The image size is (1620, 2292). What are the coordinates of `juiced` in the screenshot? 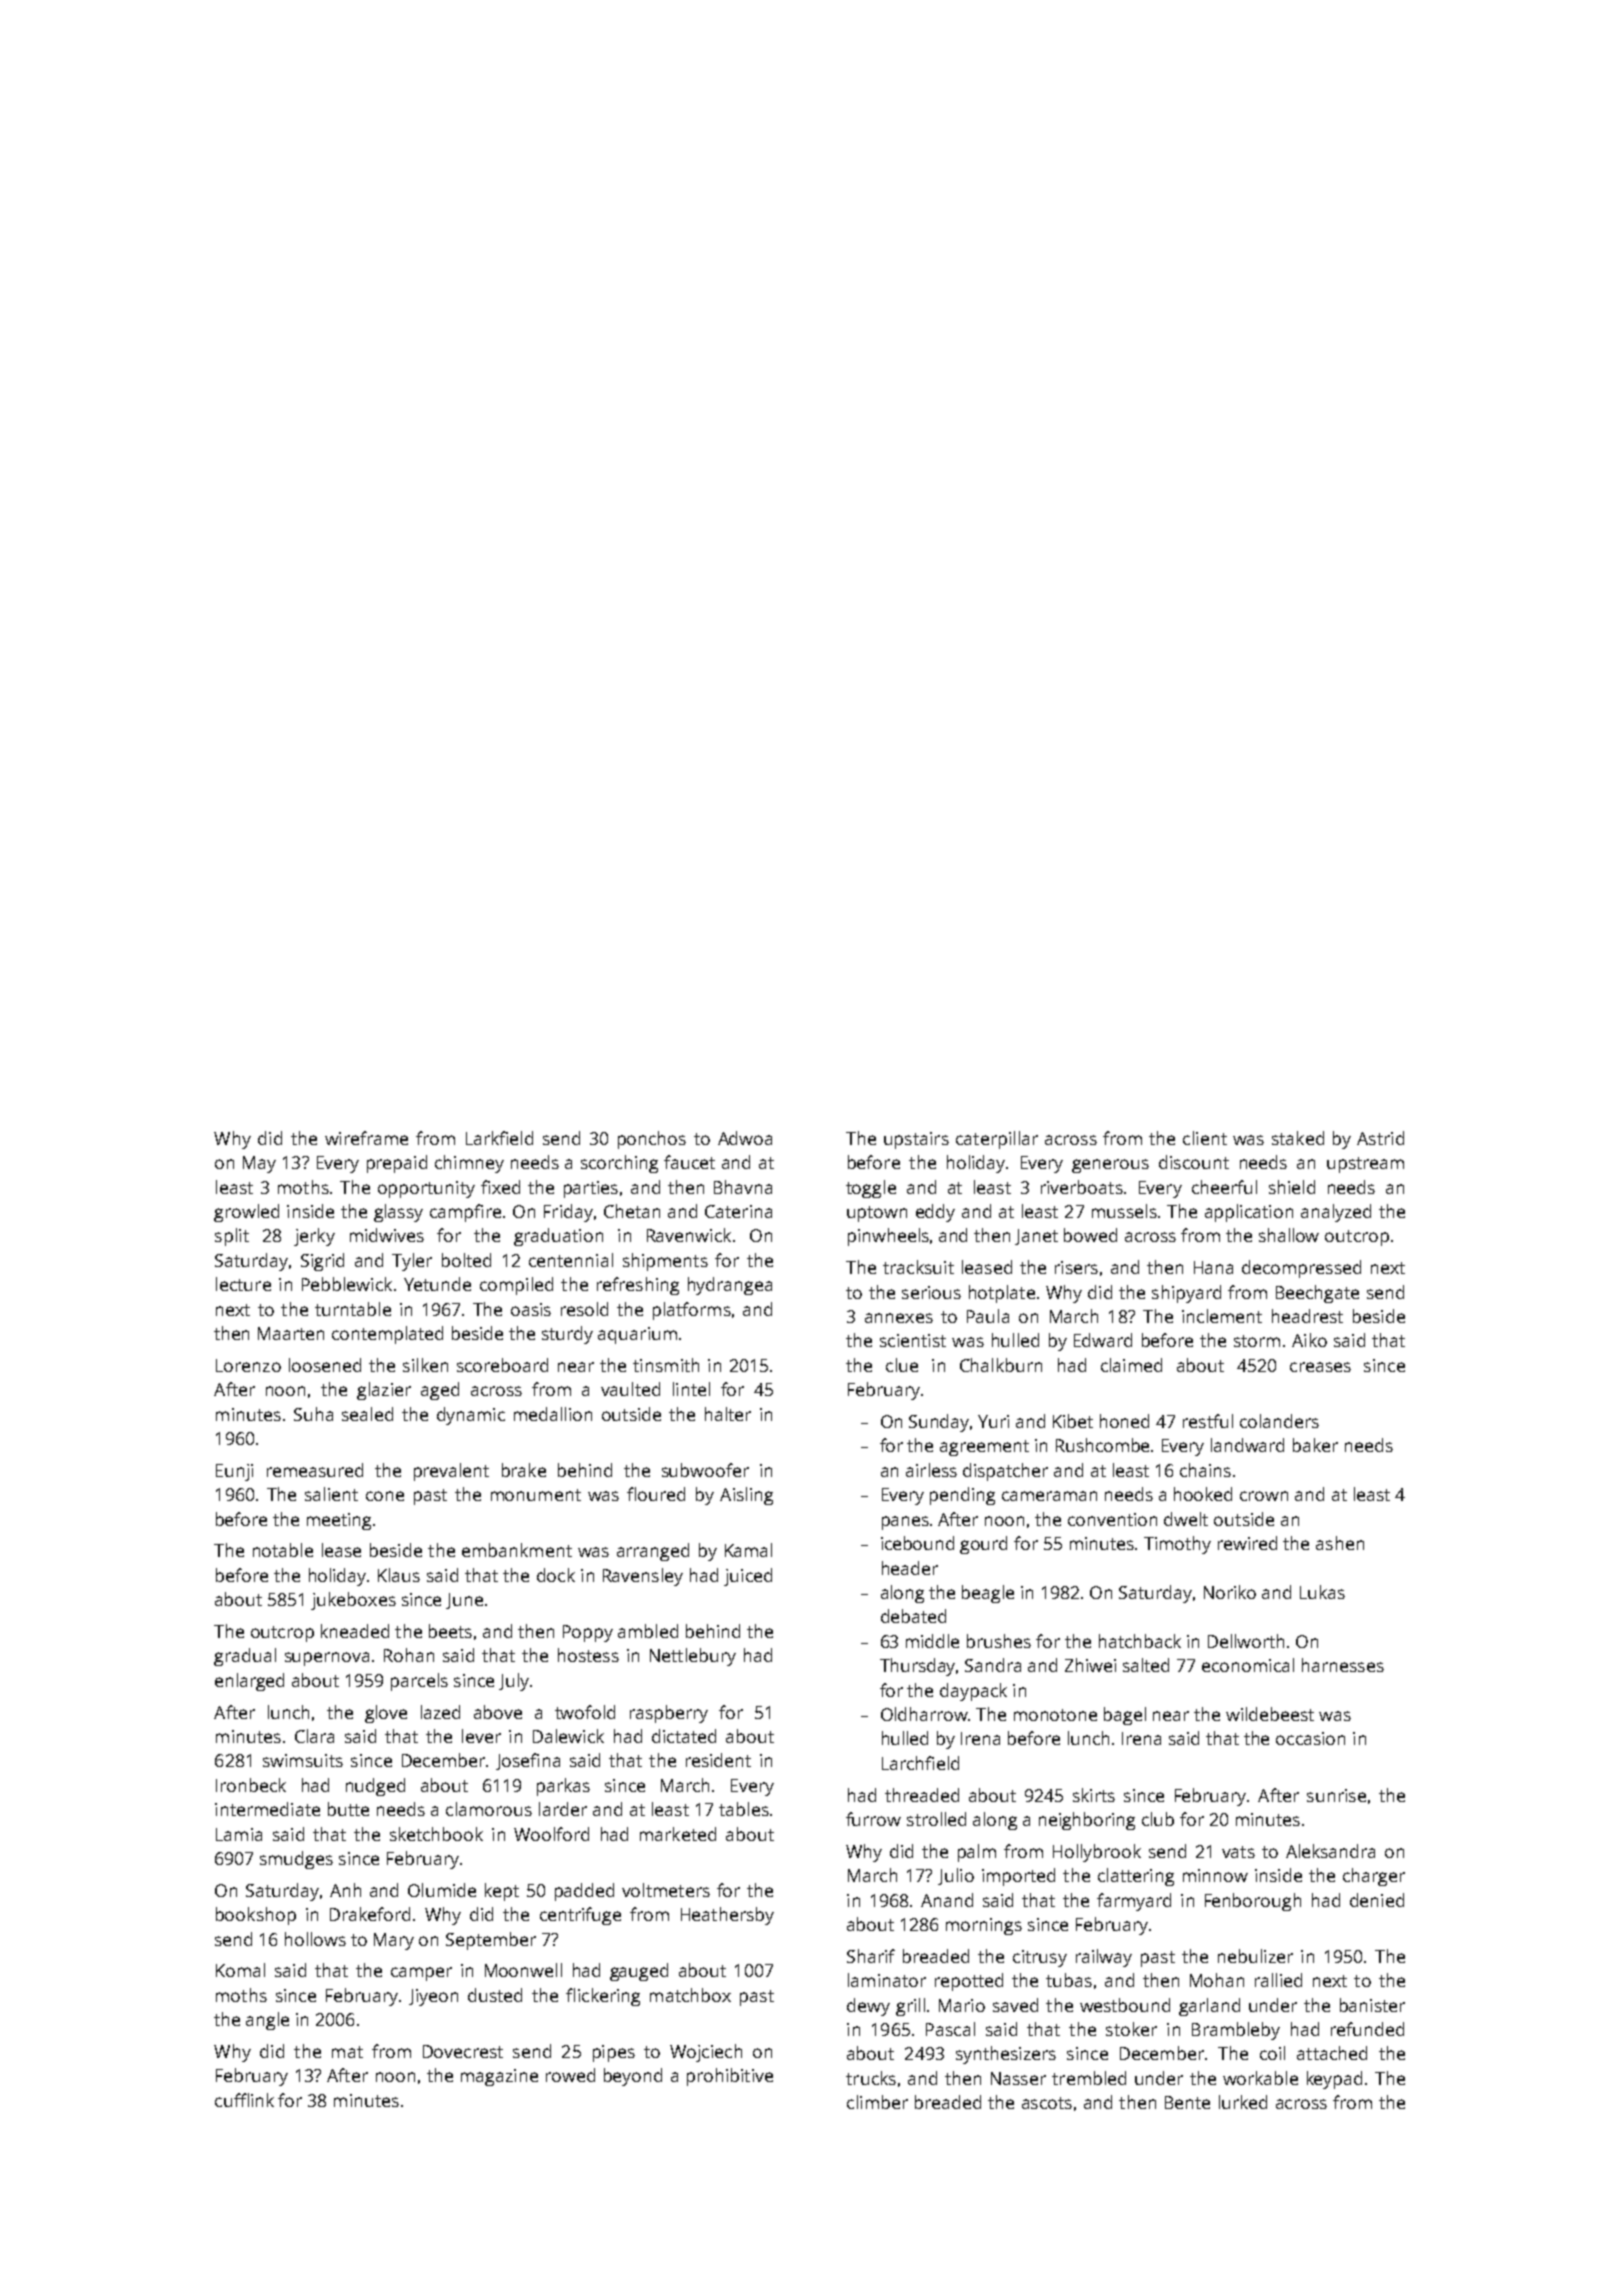 It's located at (748, 1577).
